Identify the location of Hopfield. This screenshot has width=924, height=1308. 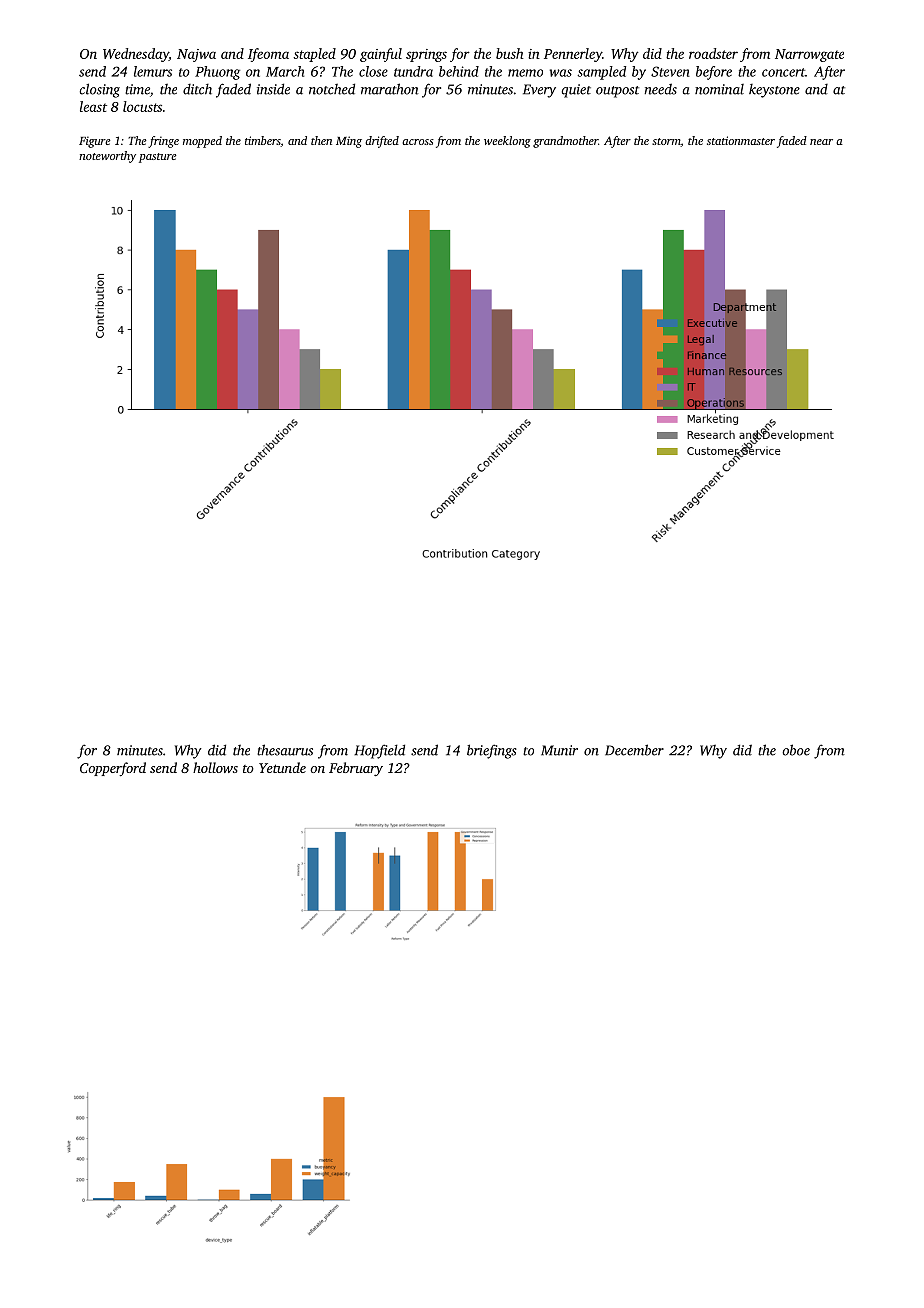
(379, 751).
